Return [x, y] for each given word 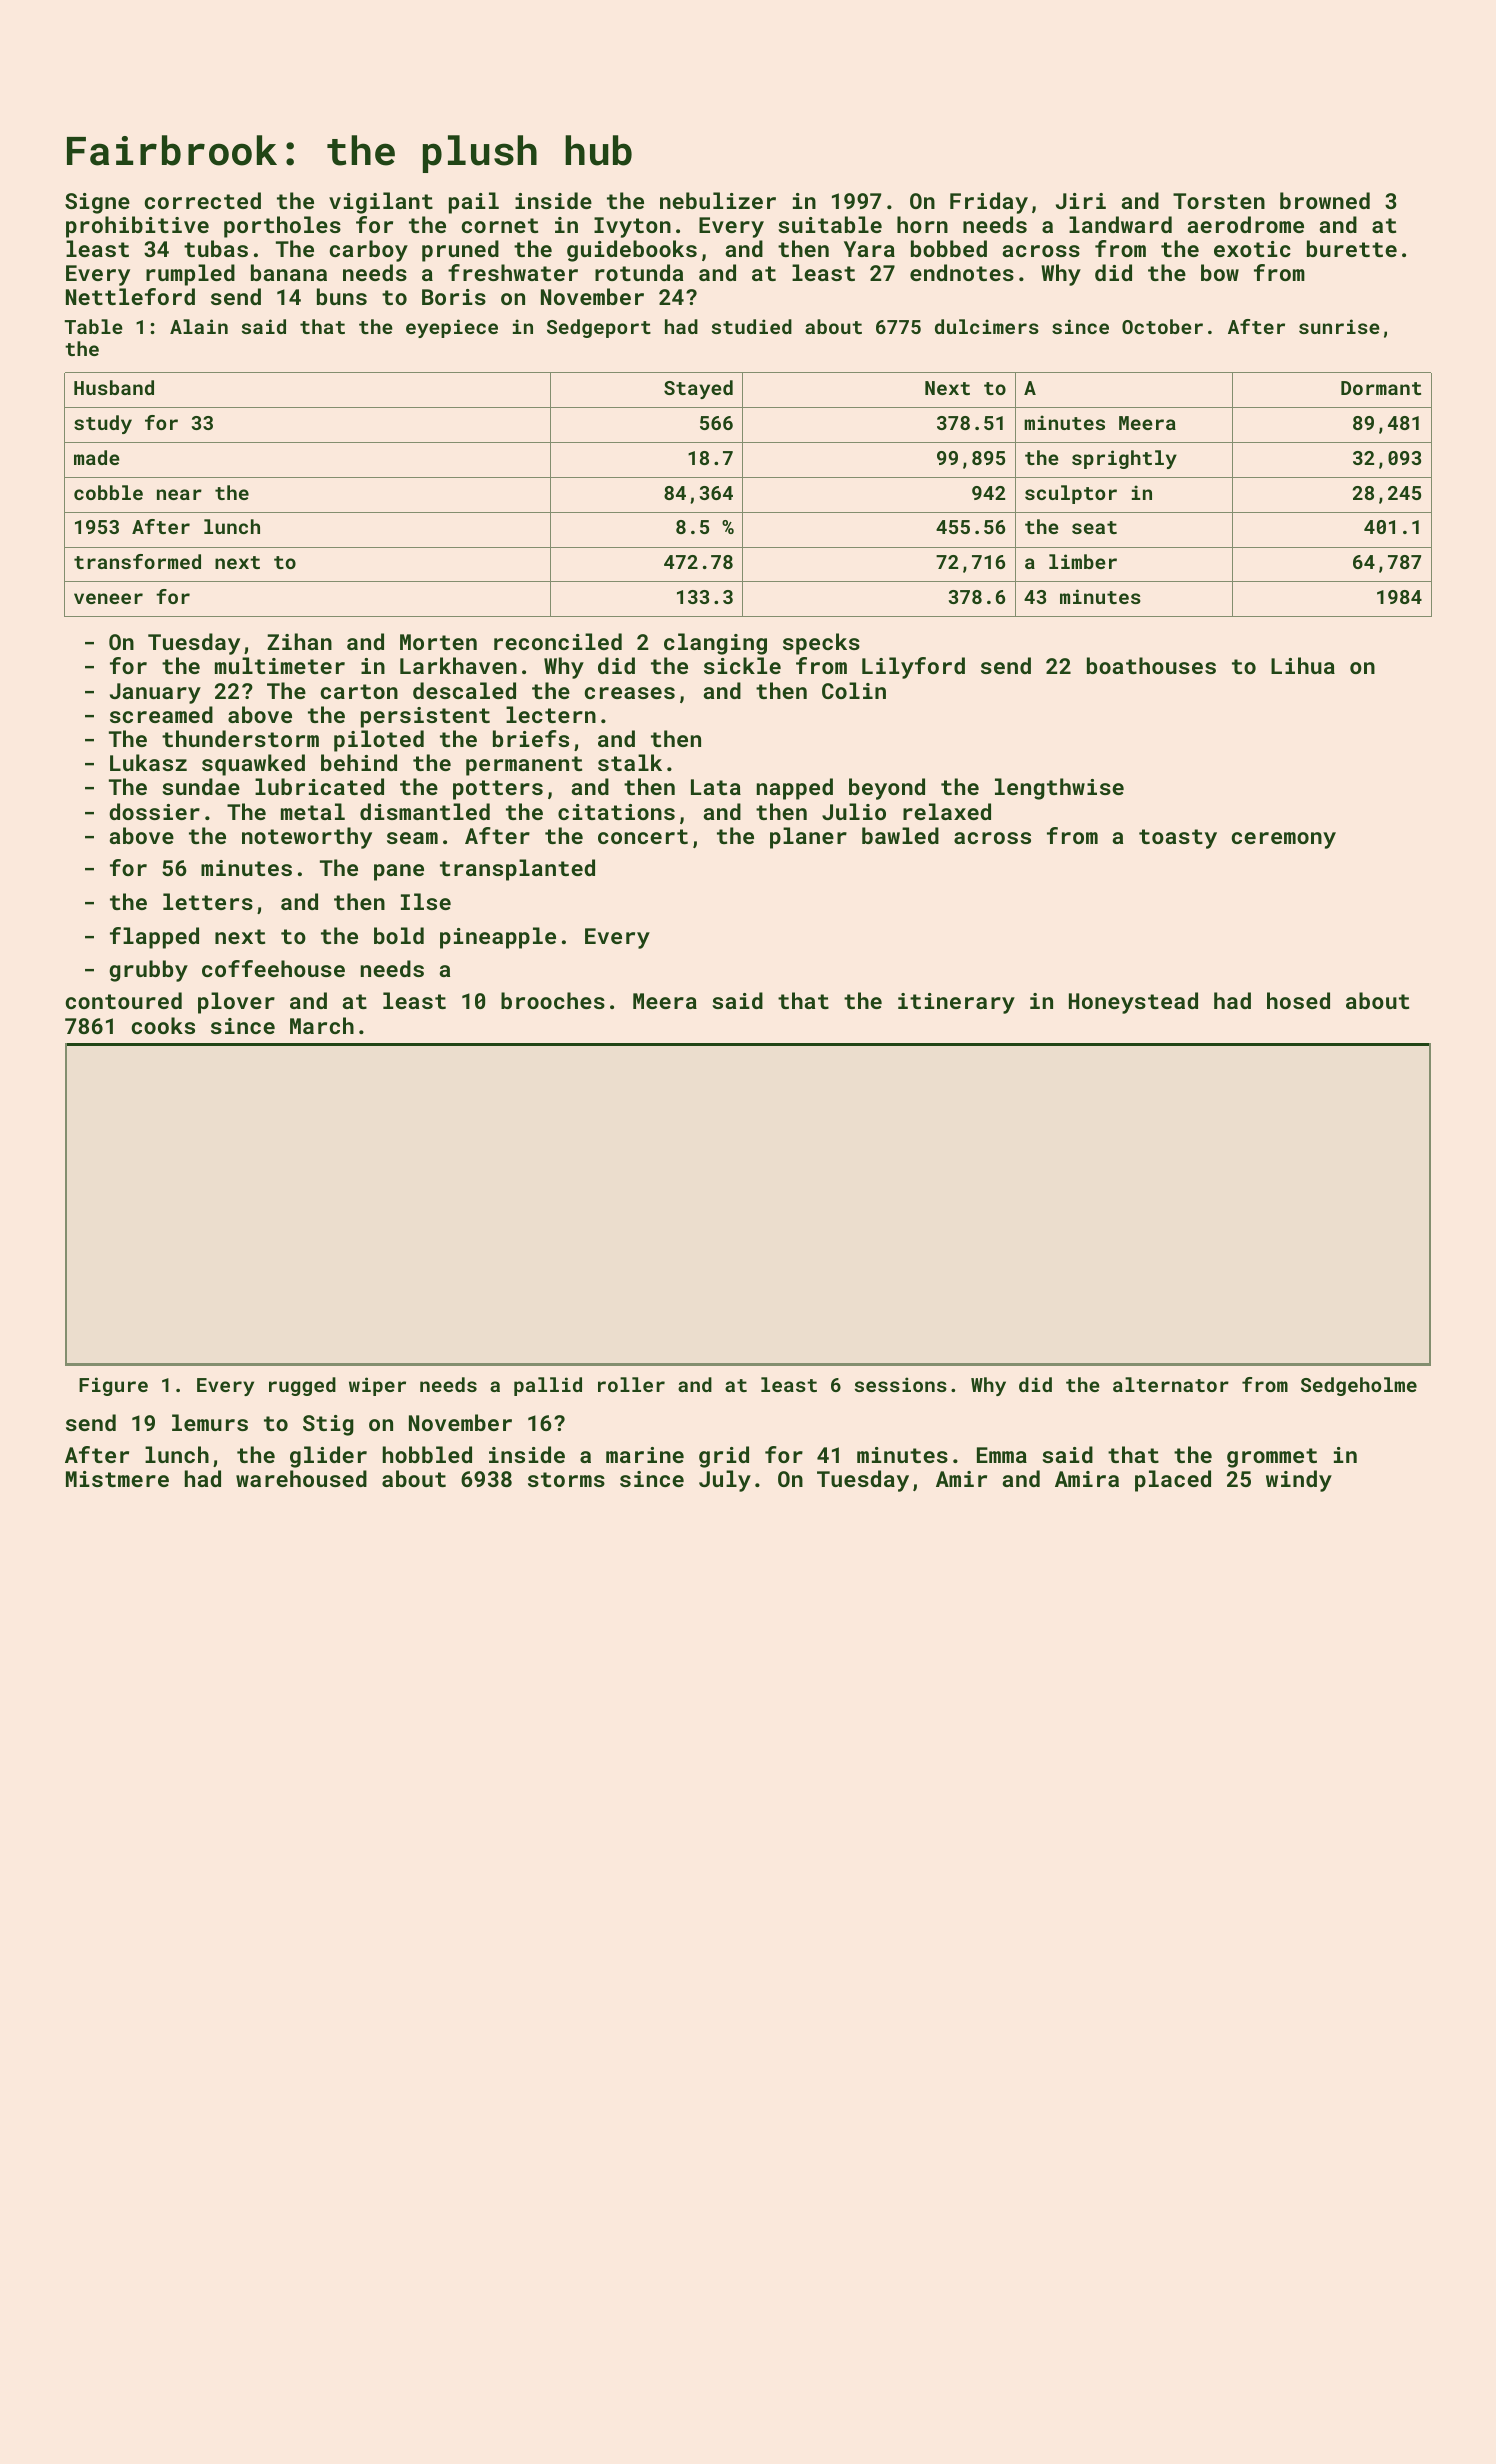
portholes [282, 227]
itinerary [956, 1003]
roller [631, 1384]
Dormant [1381, 388]
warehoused [301, 1478]
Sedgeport [599, 328]
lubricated [319, 786]
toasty [1178, 839]
